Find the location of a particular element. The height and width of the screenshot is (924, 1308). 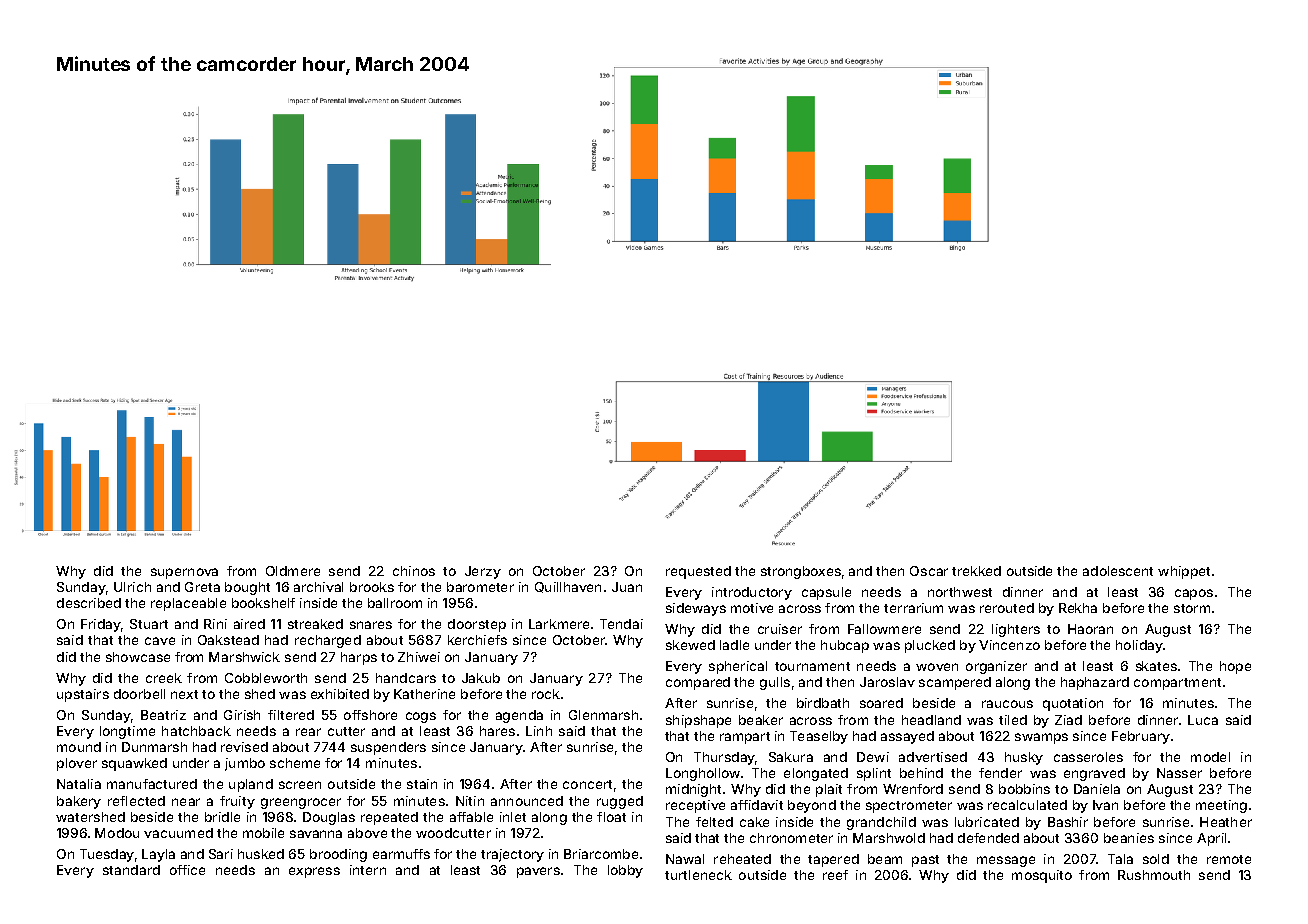

bought is located at coordinates (247, 588).
